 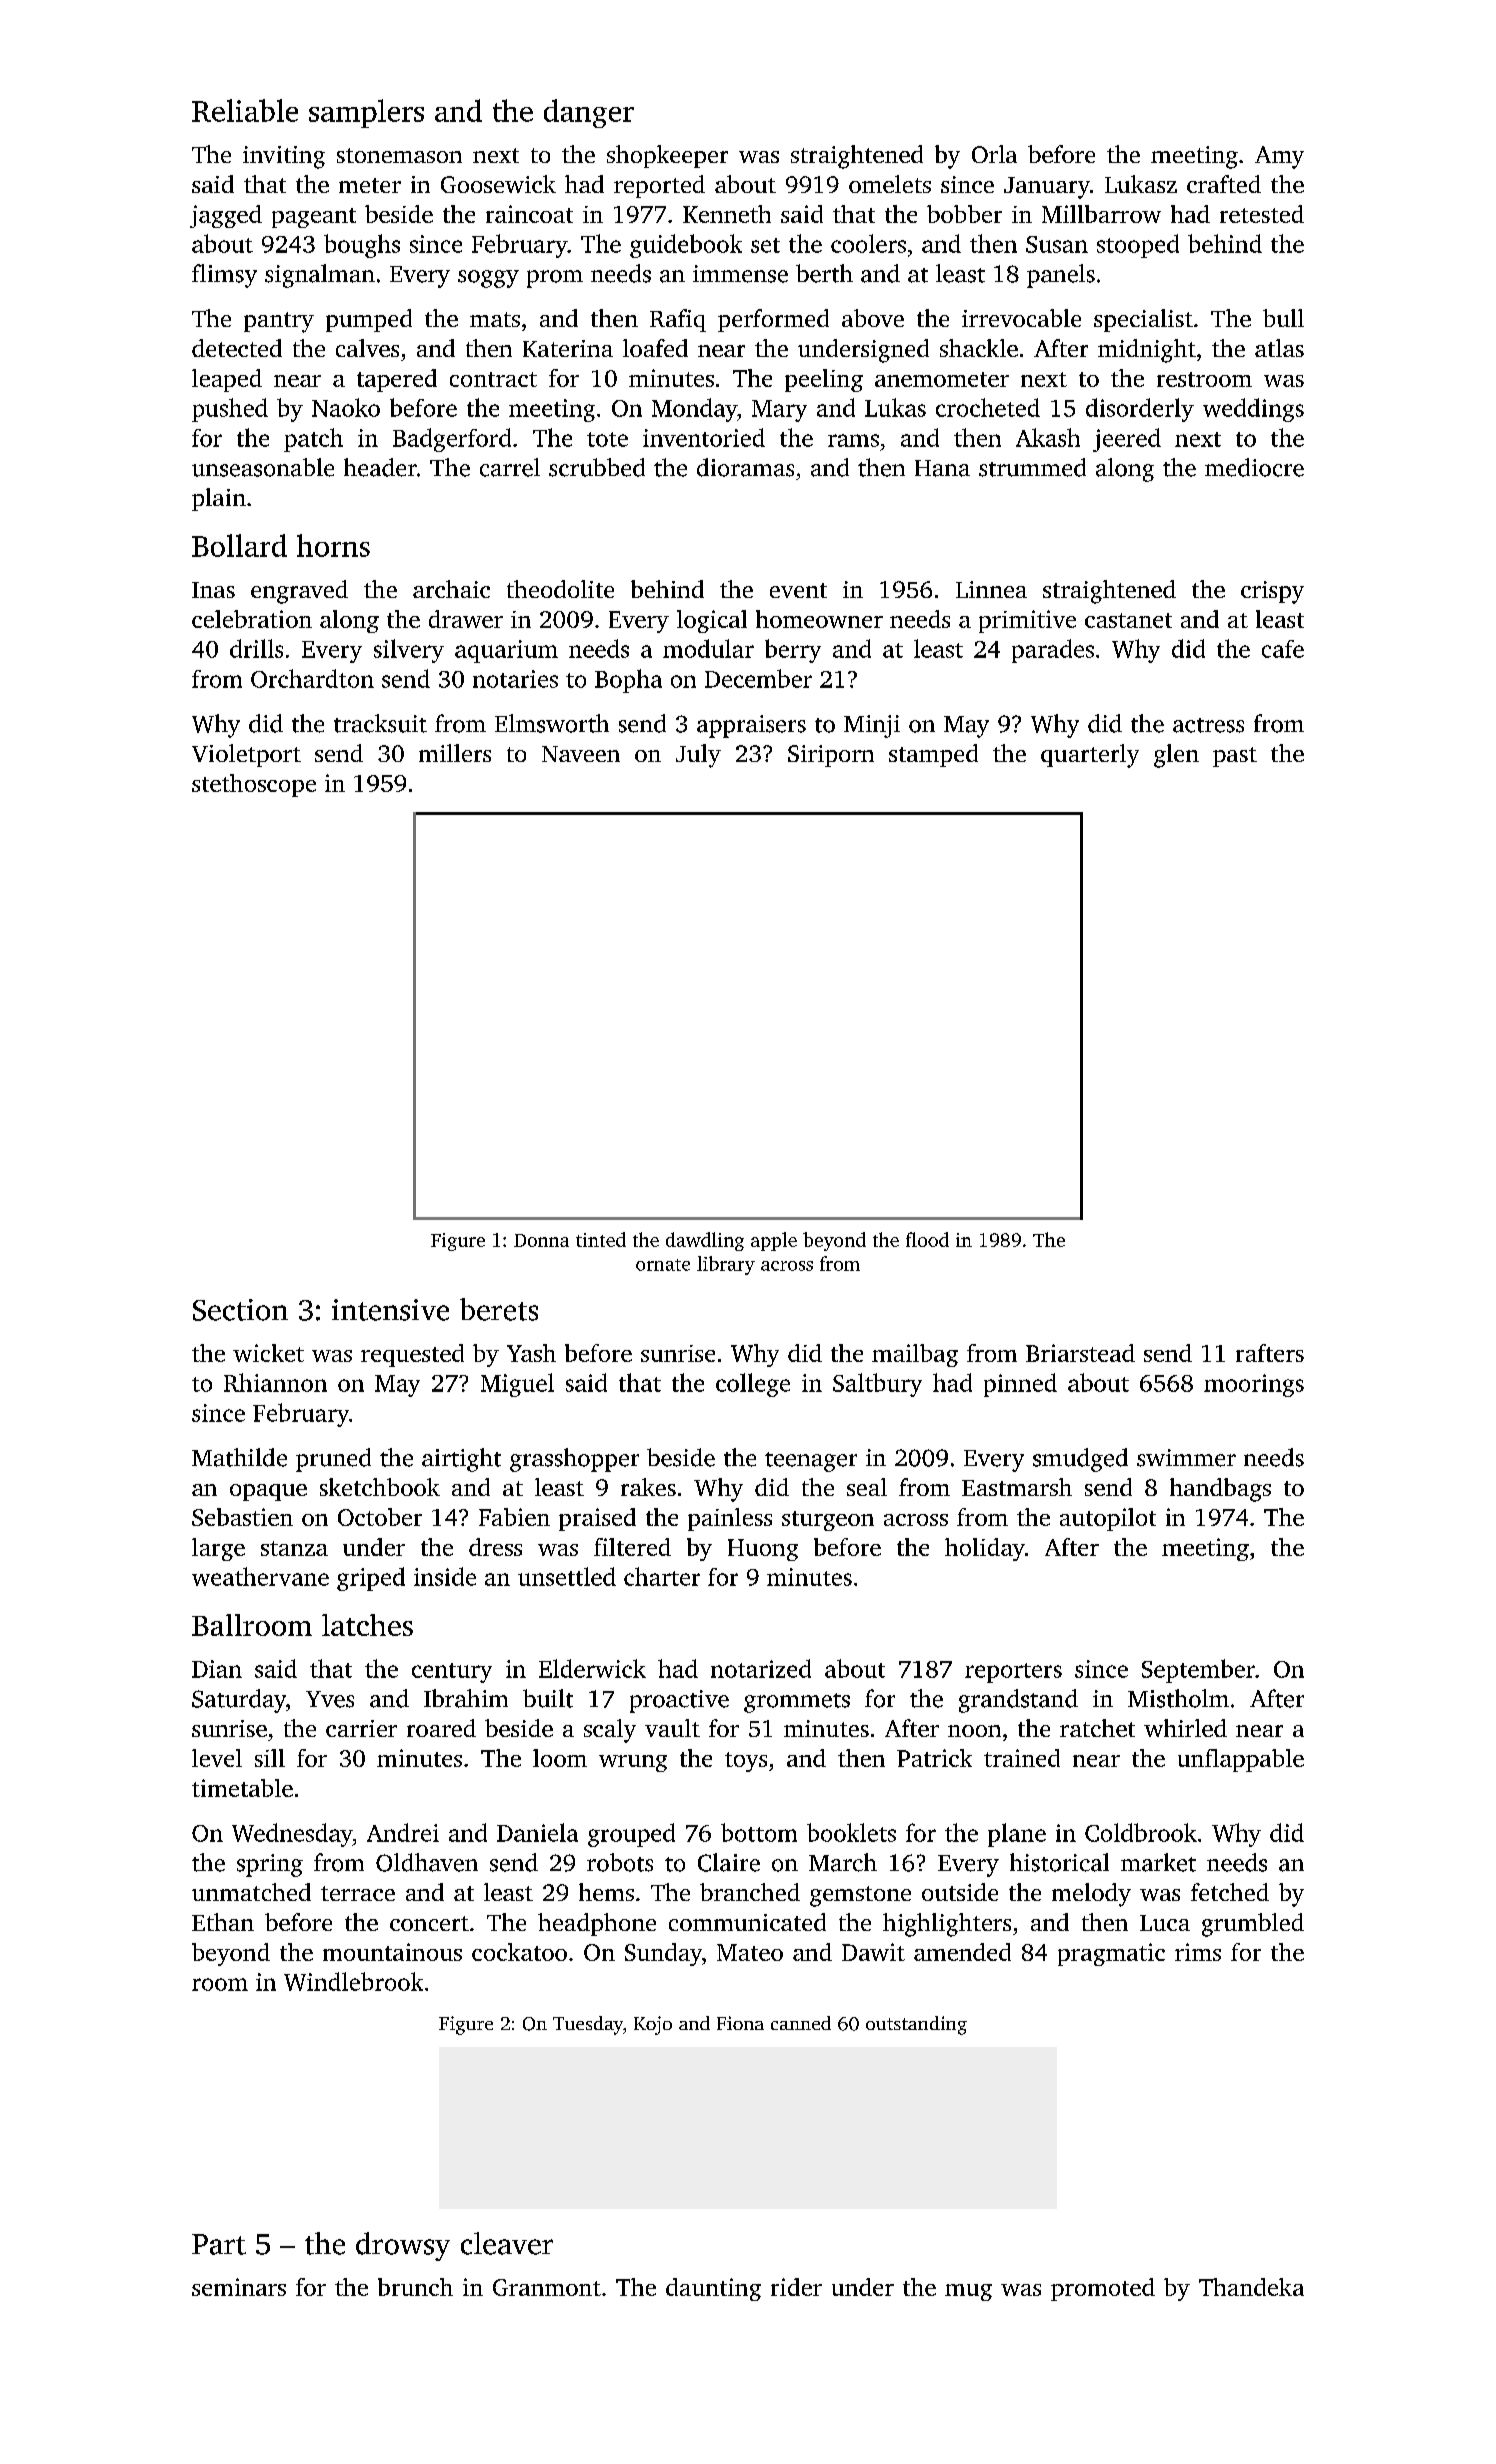 I want to click on Dian, so click(x=217, y=1669).
